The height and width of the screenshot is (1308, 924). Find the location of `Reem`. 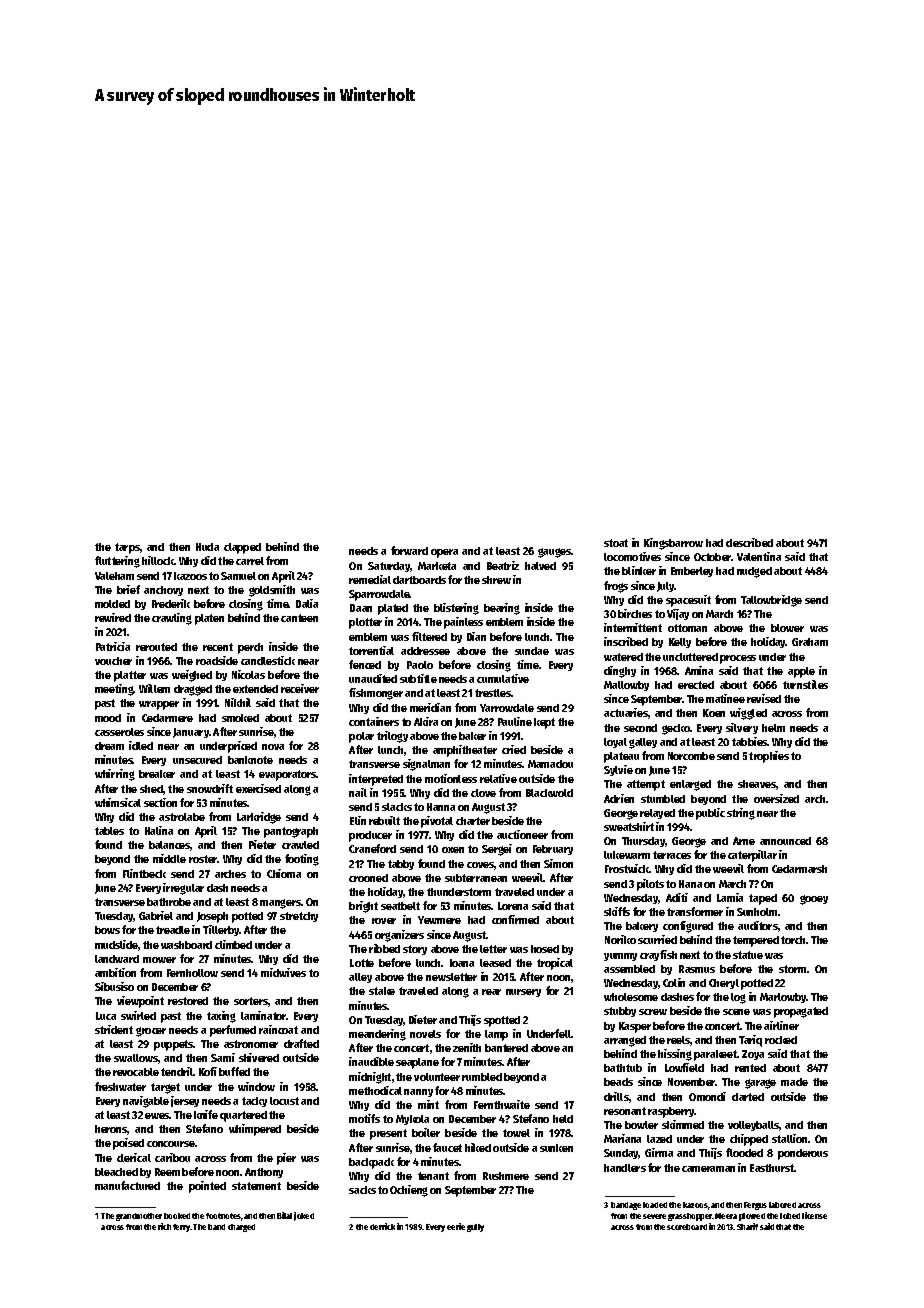

Reem is located at coordinates (167, 1172).
